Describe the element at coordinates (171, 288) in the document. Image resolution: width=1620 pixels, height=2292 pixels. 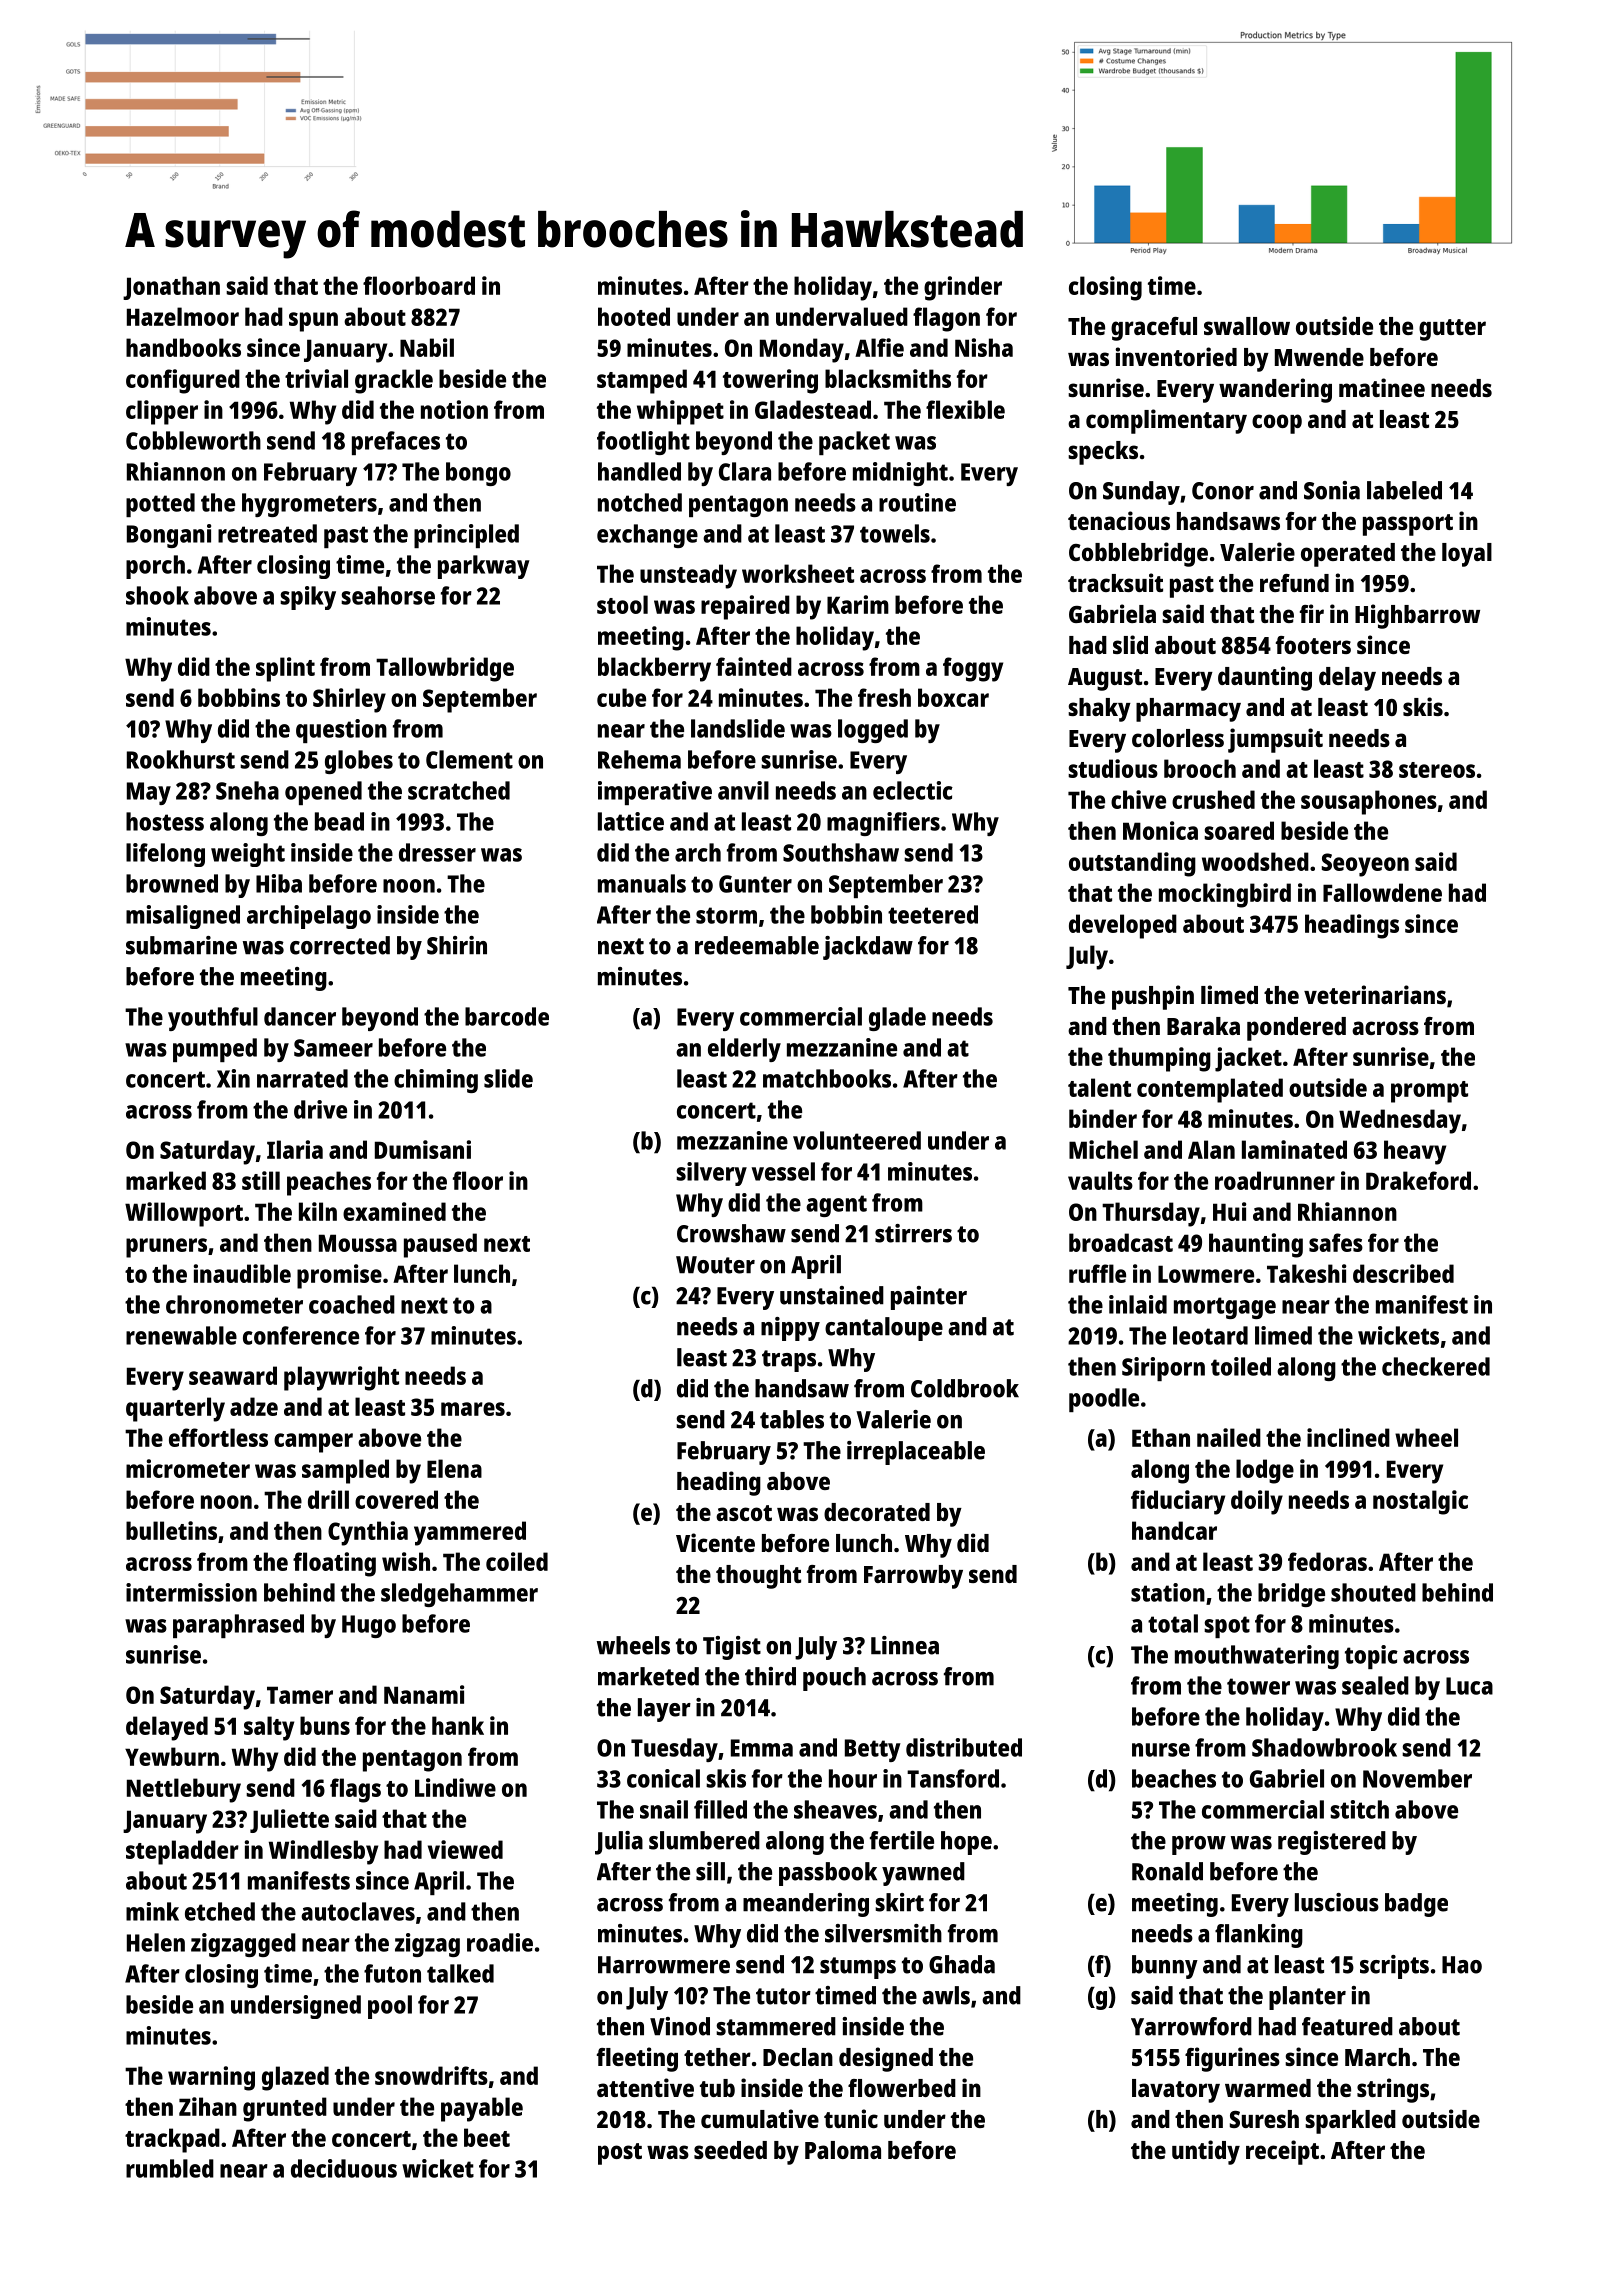
I see `Jonathan` at that location.
